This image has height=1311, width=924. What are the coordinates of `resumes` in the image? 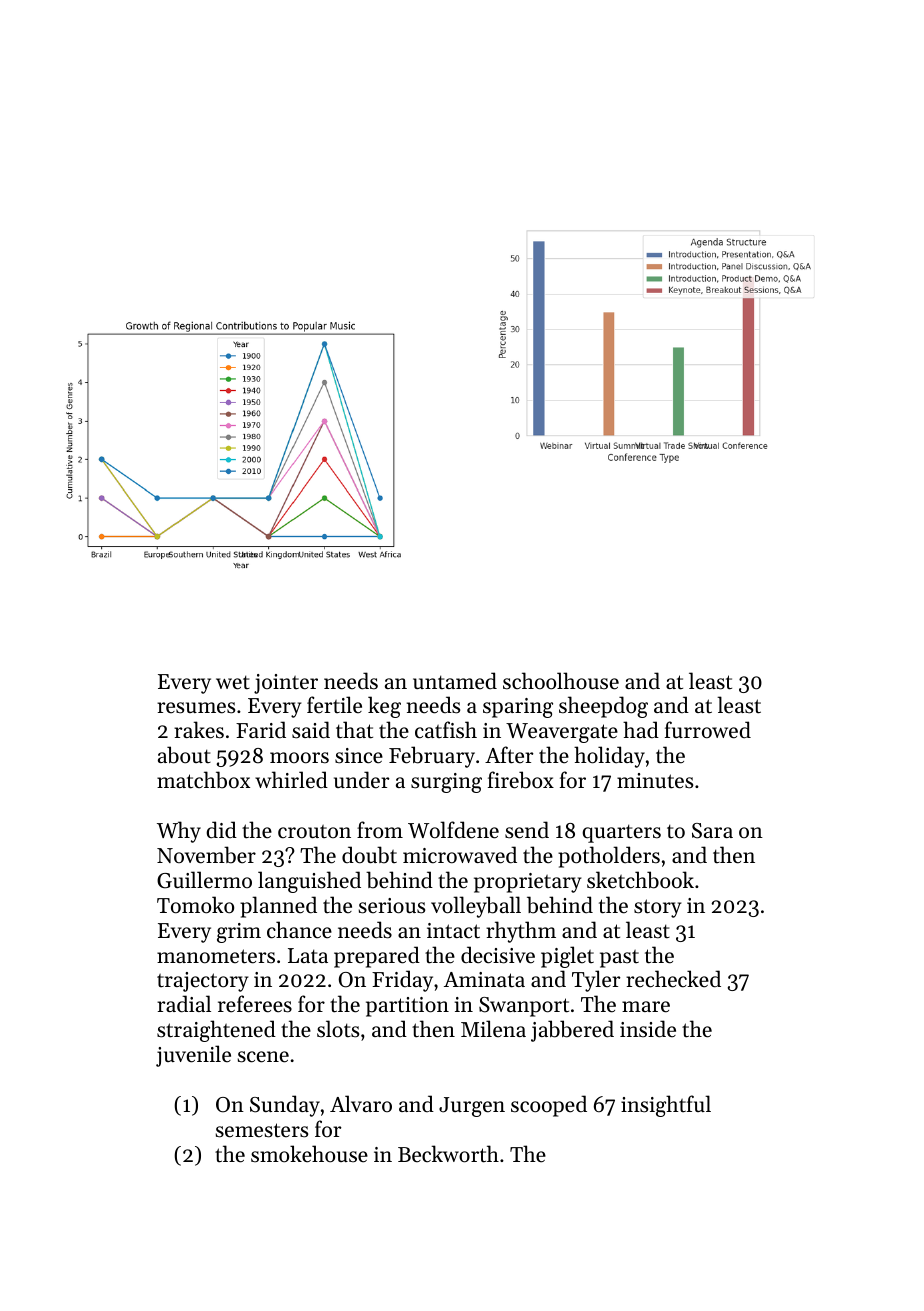 It's located at (196, 708).
